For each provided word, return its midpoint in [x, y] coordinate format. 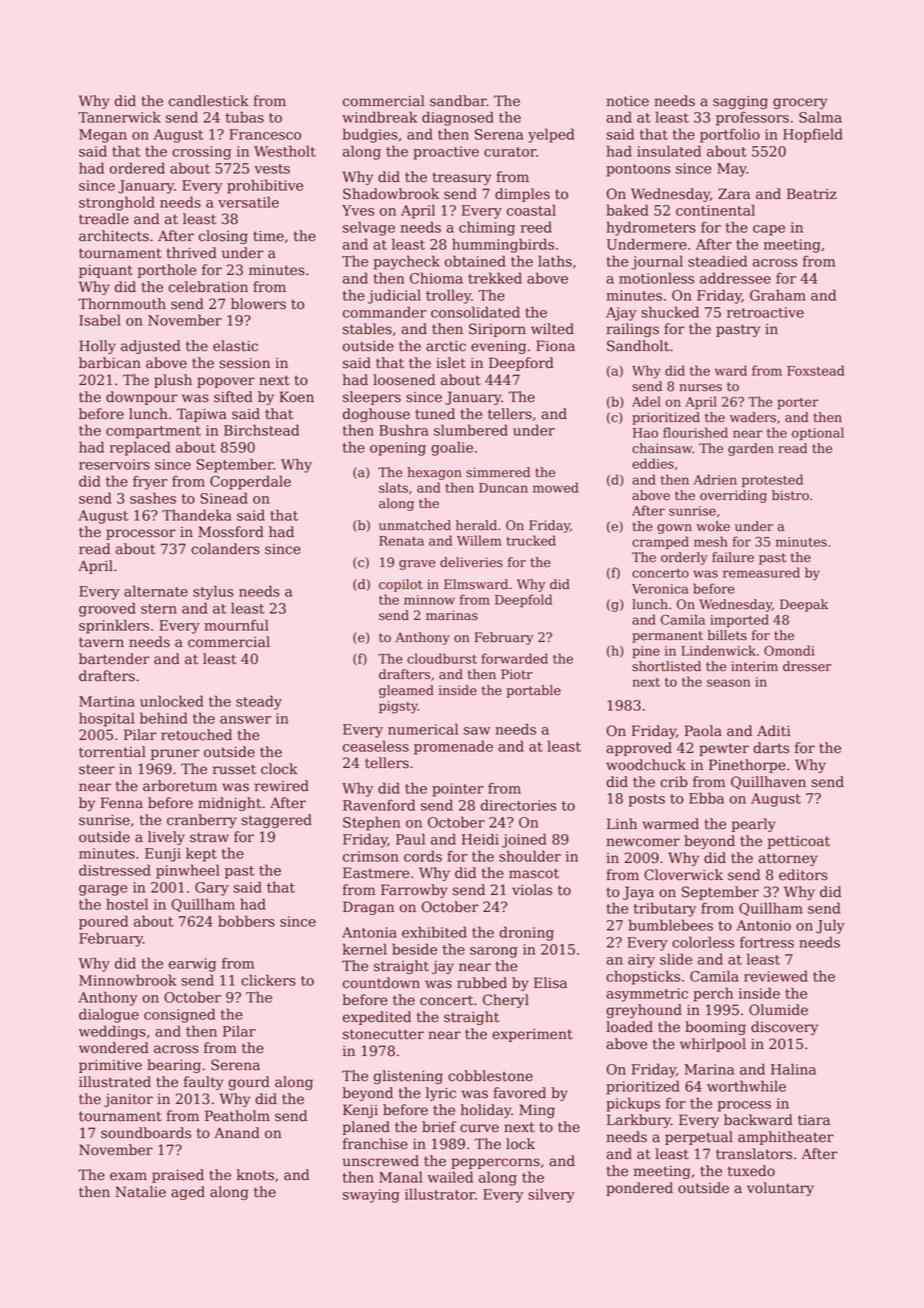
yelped [551, 135]
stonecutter [383, 1034]
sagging [740, 102]
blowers [258, 304]
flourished [695, 432]
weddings [112, 1032]
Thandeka [197, 515]
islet [451, 363]
